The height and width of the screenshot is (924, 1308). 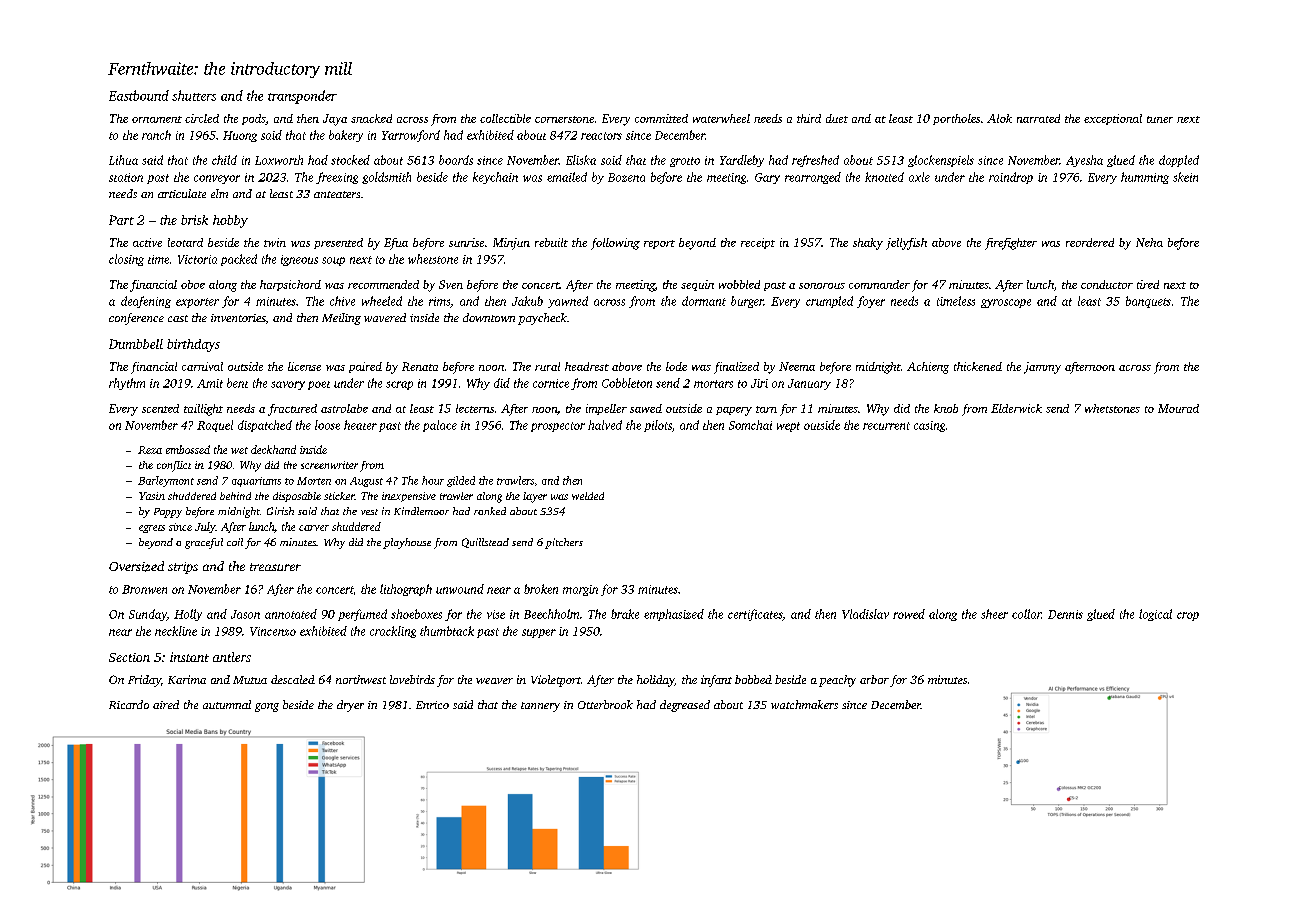 What do you see at coordinates (605, 704) in the screenshot?
I see `Otterbrook` at bounding box center [605, 704].
